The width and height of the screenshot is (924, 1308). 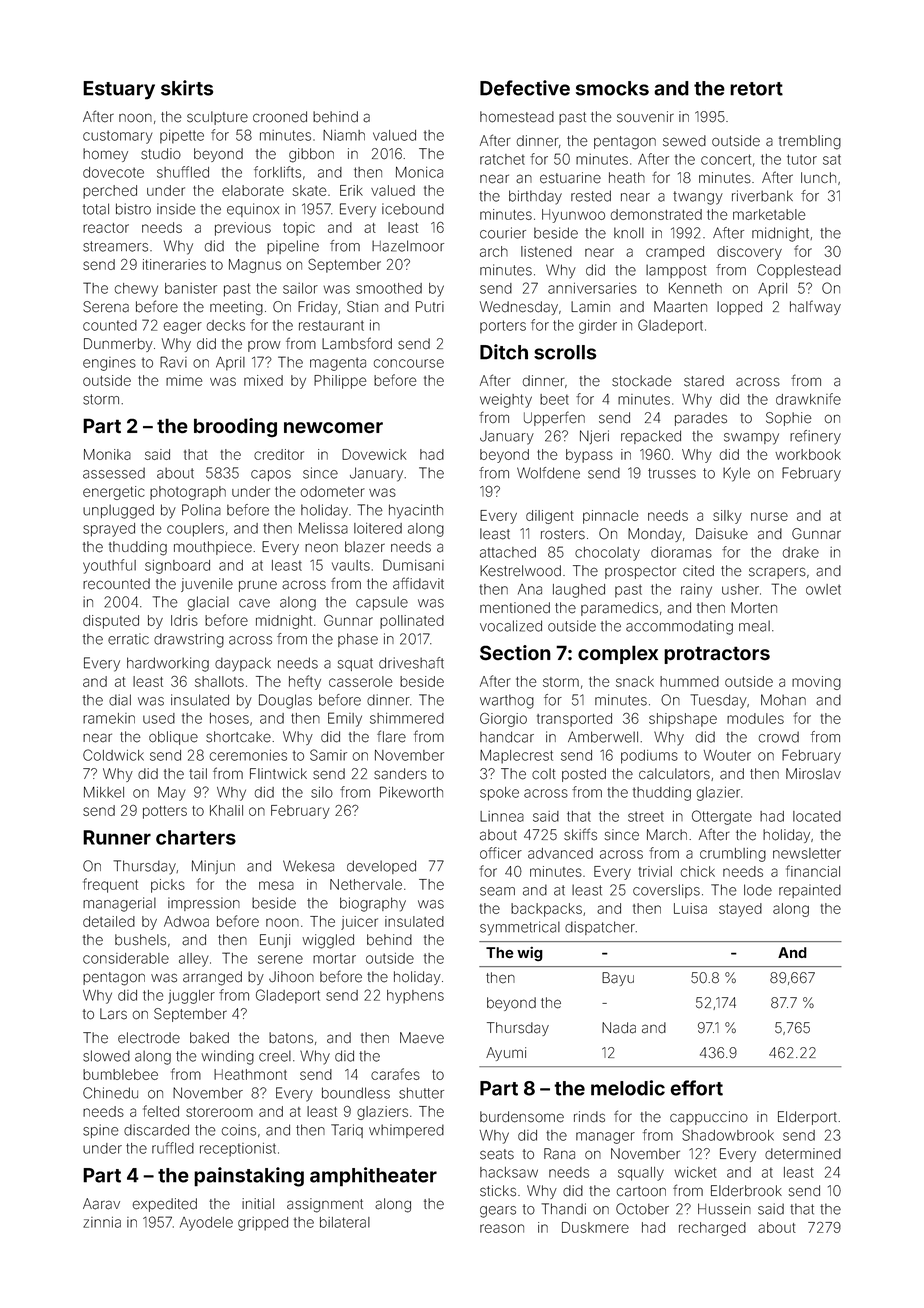 What do you see at coordinates (395, 1074) in the screenshot?
I see `carafes` at bounding box center [395, 1074].
